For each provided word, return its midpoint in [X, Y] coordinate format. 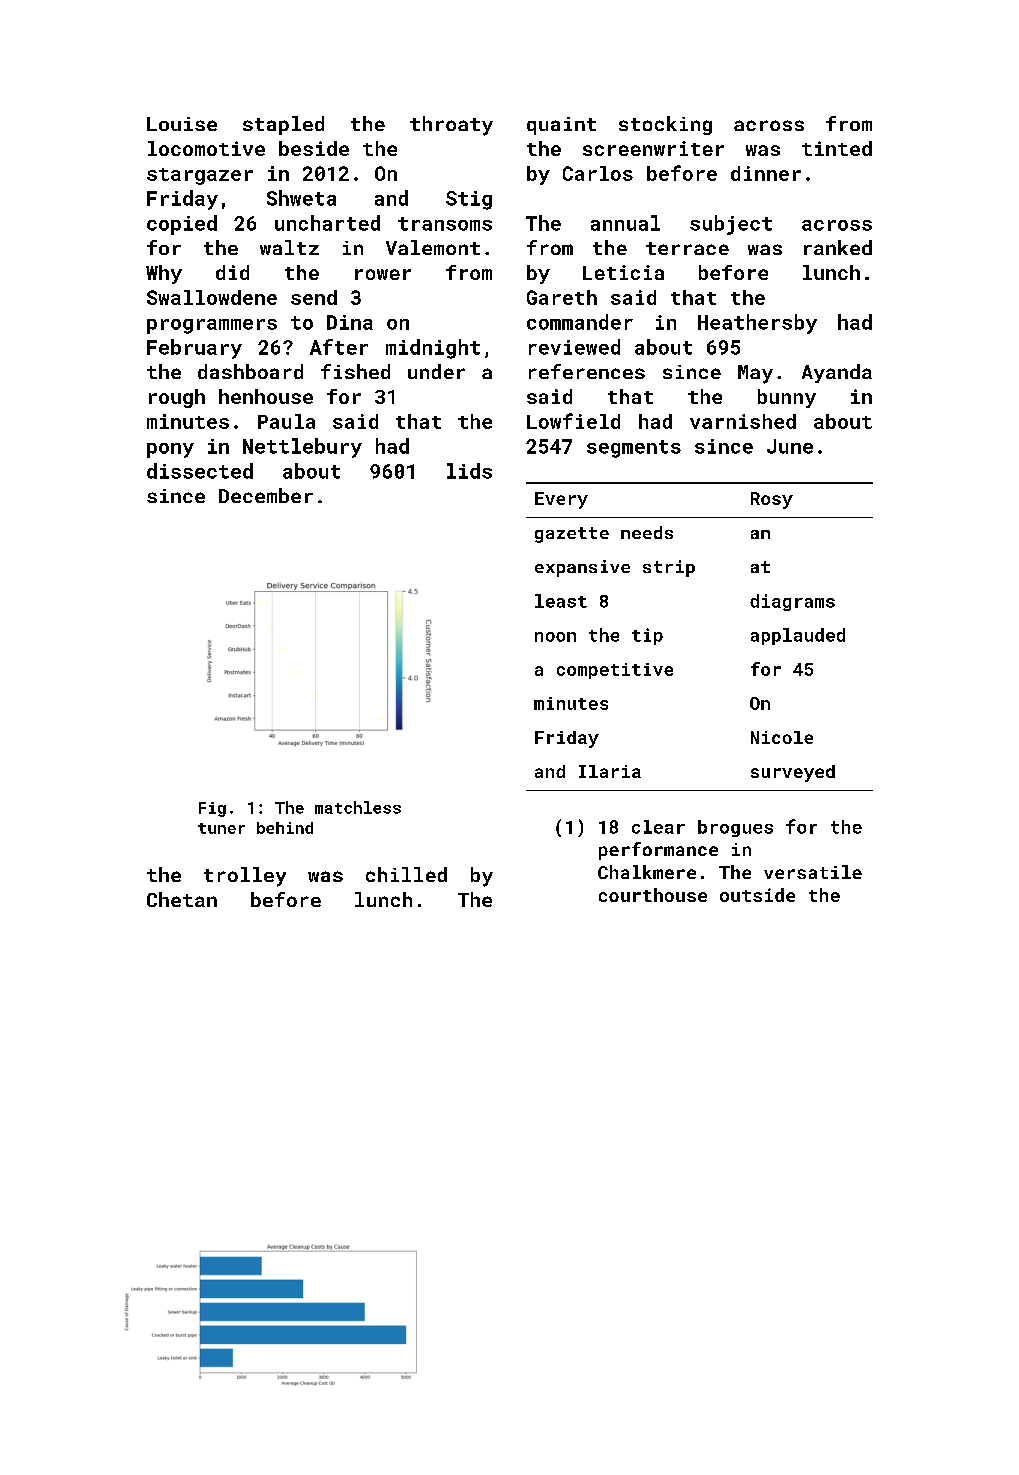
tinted [837, 148]
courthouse [653, 895]
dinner [766, 173]
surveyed [793, 773]
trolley [245, 877]
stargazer [200, 176]
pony [170, 450]
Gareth [562, 297]
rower [383, 274]
